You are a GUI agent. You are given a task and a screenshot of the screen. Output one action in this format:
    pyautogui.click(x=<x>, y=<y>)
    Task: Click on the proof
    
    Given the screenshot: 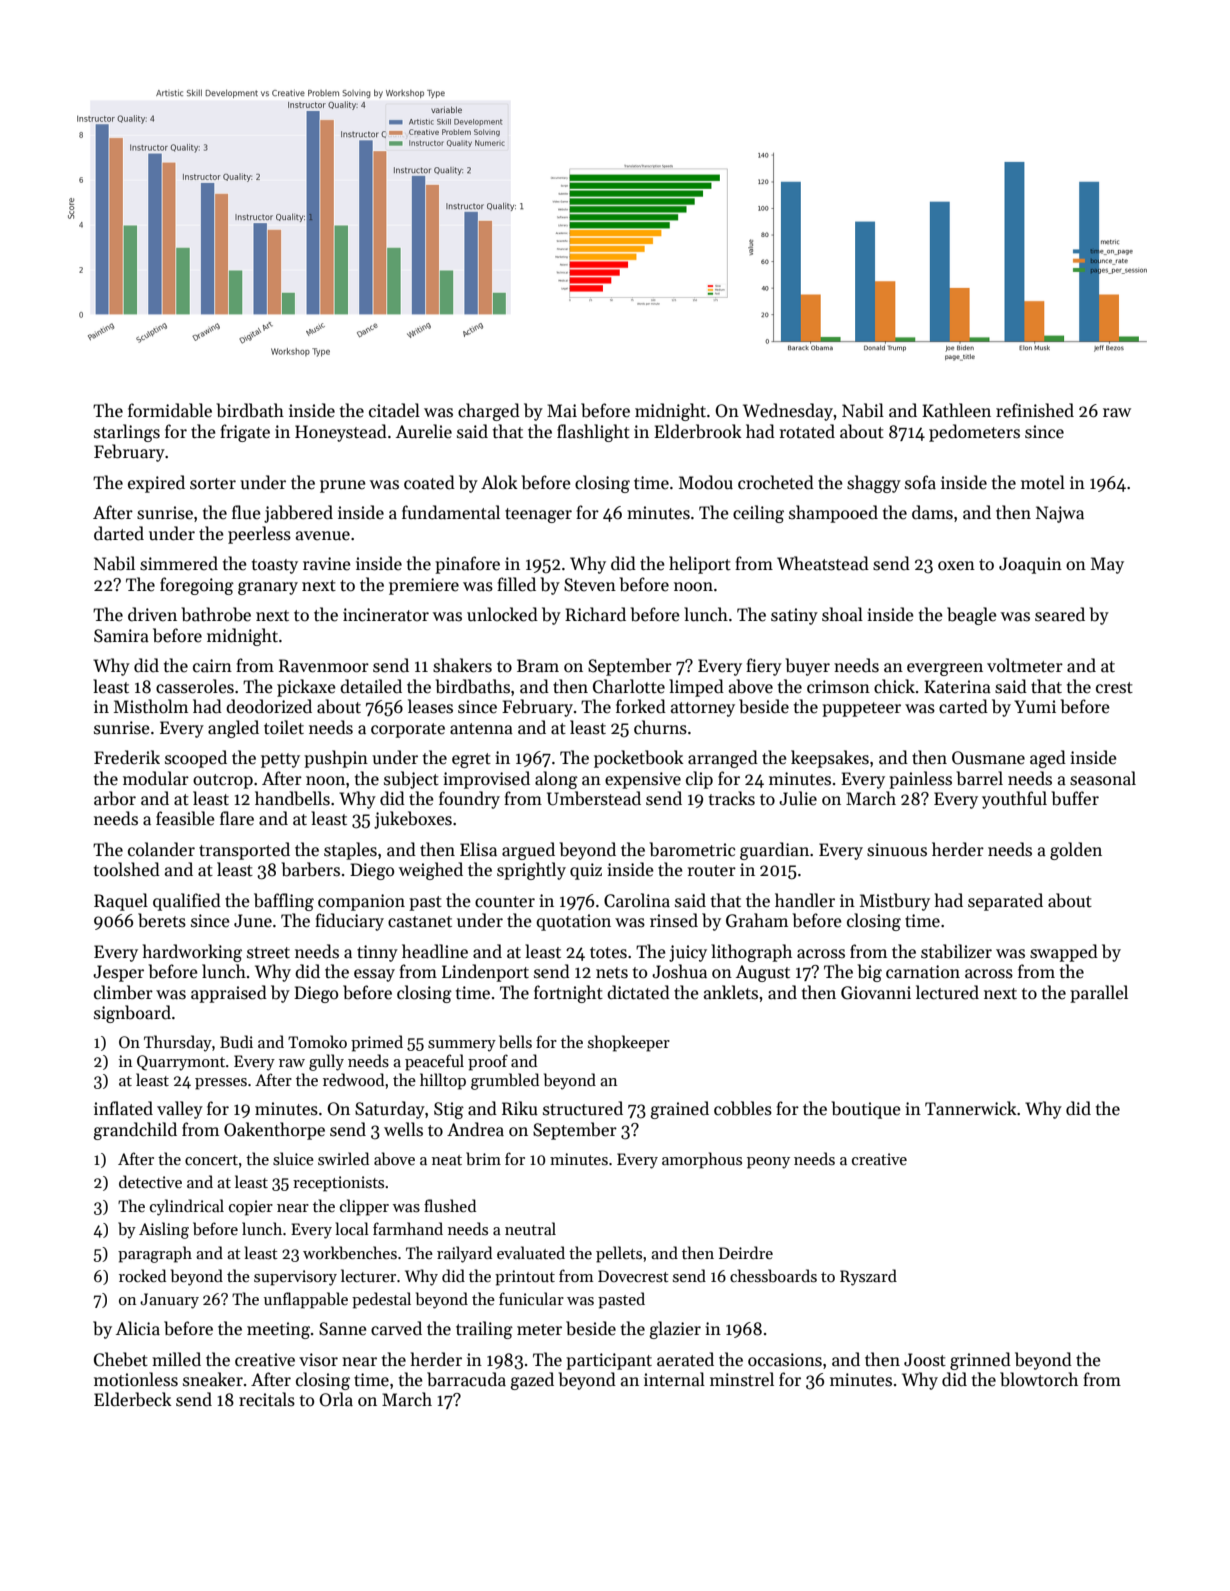 What is the action you would take?
    pyautogui.click(x=488, y=1062)
